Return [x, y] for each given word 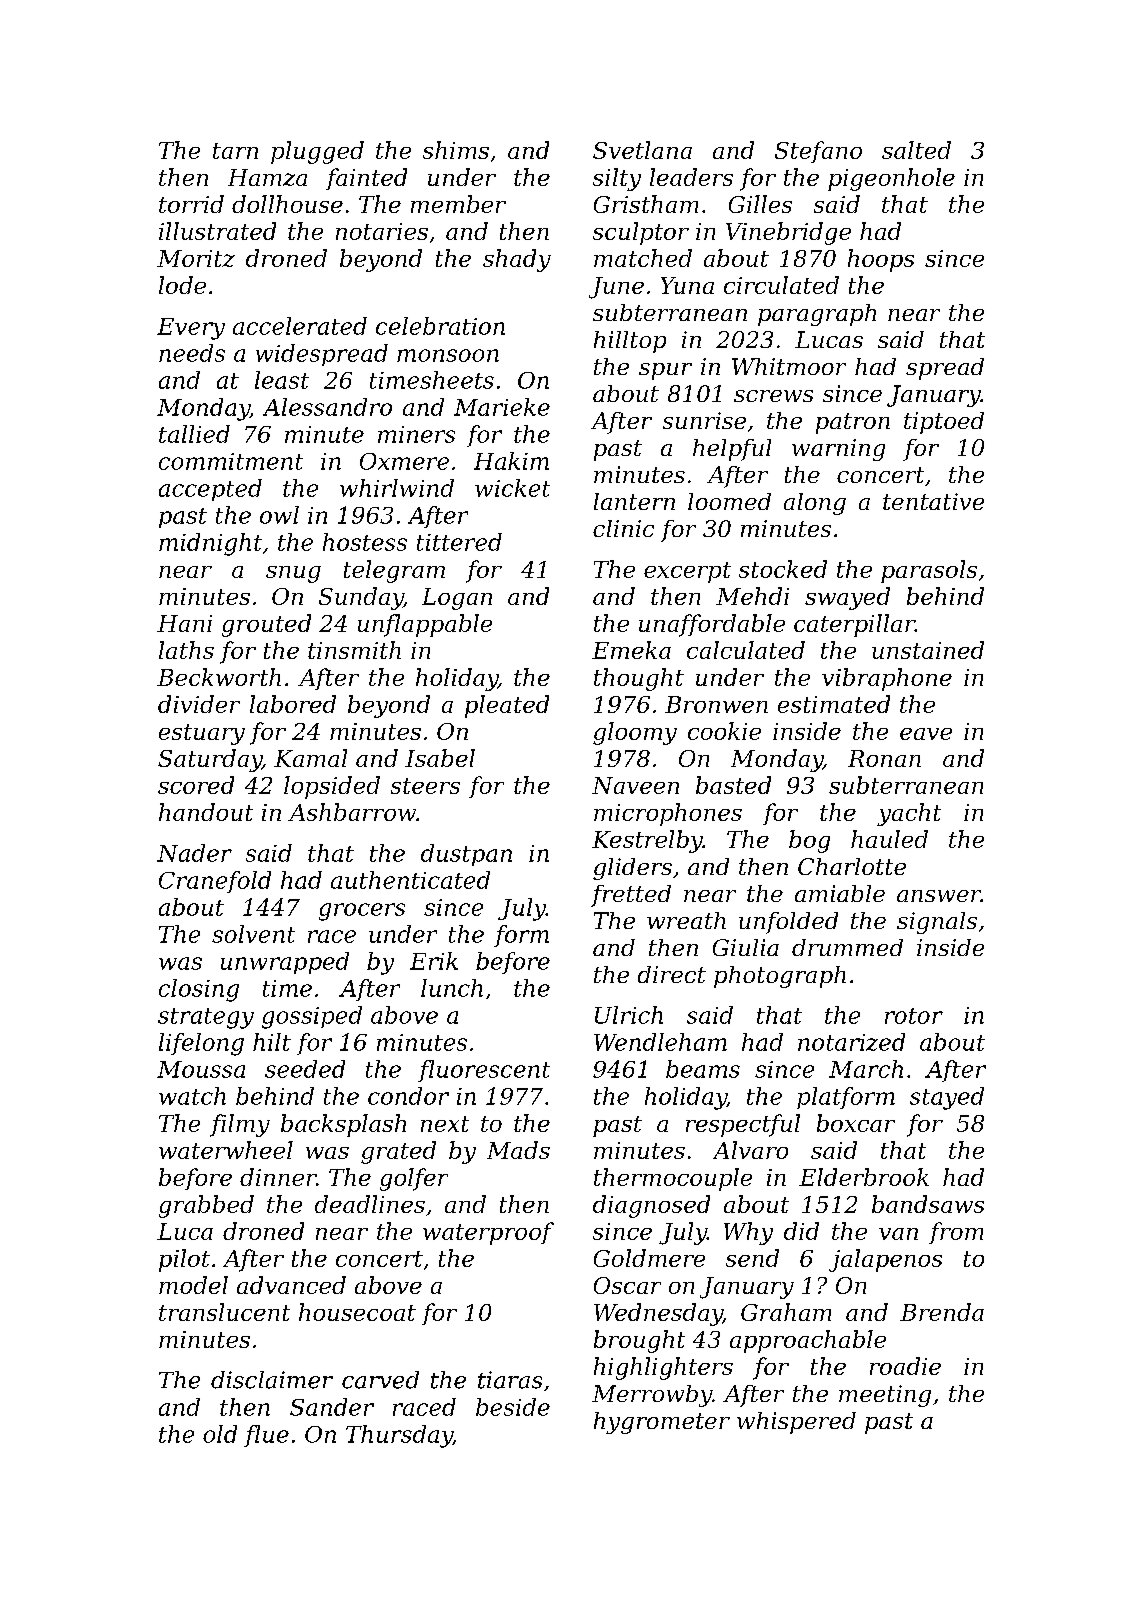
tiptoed [944, 423]
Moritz [196, 258]
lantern [634, 501]
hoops [881, 260]
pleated [507, 706]
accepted [210, 490]
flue [266, 1436]
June [616, 288]
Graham [786, 1312]
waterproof [488, 1233]
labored [293, 704]
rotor [914, 1016]
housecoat [357, 1312]
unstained [928, 650]
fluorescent [484, 1071]
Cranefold [215, 882]
